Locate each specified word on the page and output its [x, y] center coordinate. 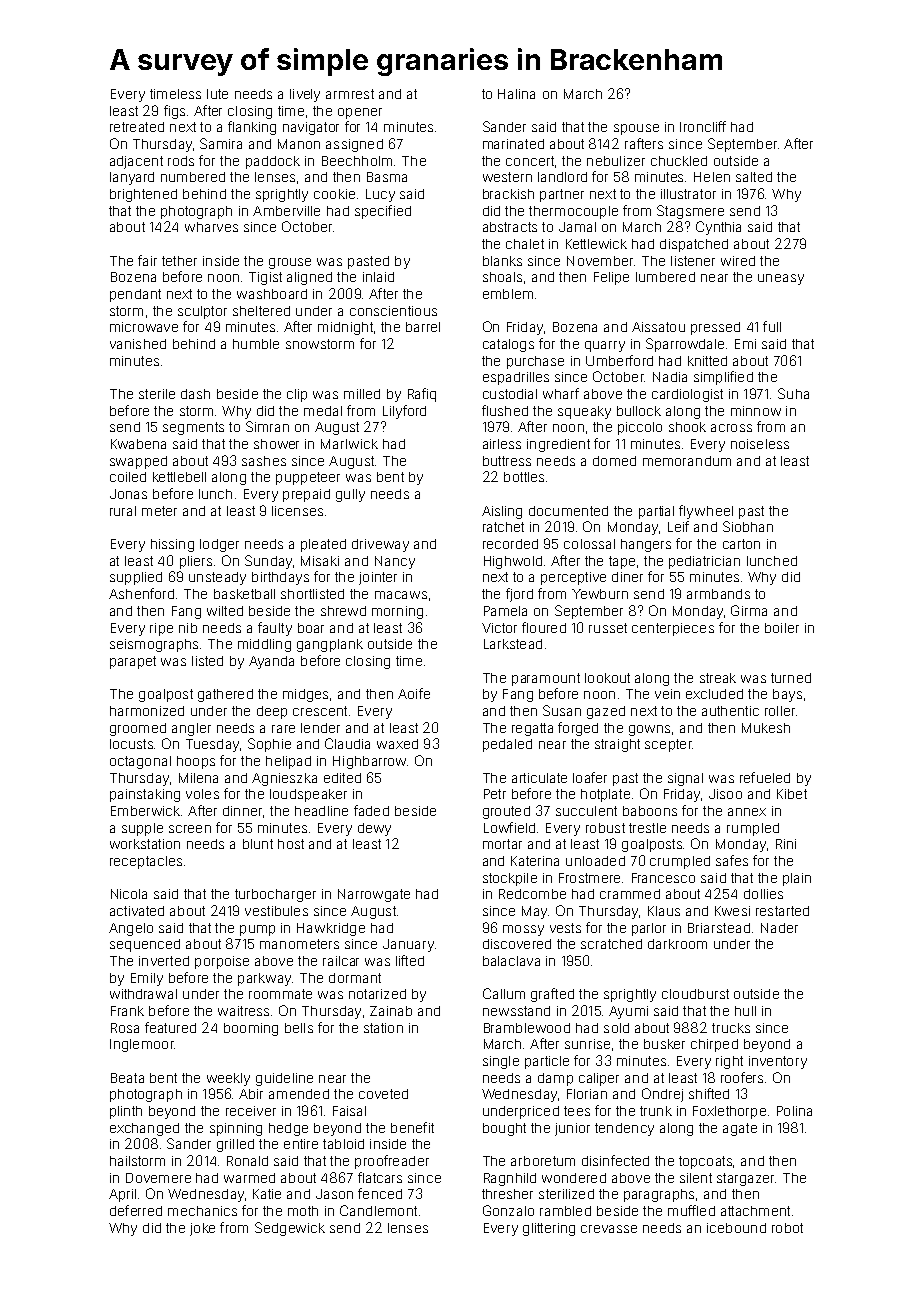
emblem [508, 294]
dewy [374, 829]
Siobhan [748, 526]
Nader [779, 928]
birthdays [280, 578]
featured [170, 1027]
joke [202, 1229]
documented [568, 511]
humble [256, 344]
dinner [242, 811]
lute [217, 94]
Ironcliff [703, 126]
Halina [516, 94]
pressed [715, 328]
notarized [377, 994]
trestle [647, 828]
